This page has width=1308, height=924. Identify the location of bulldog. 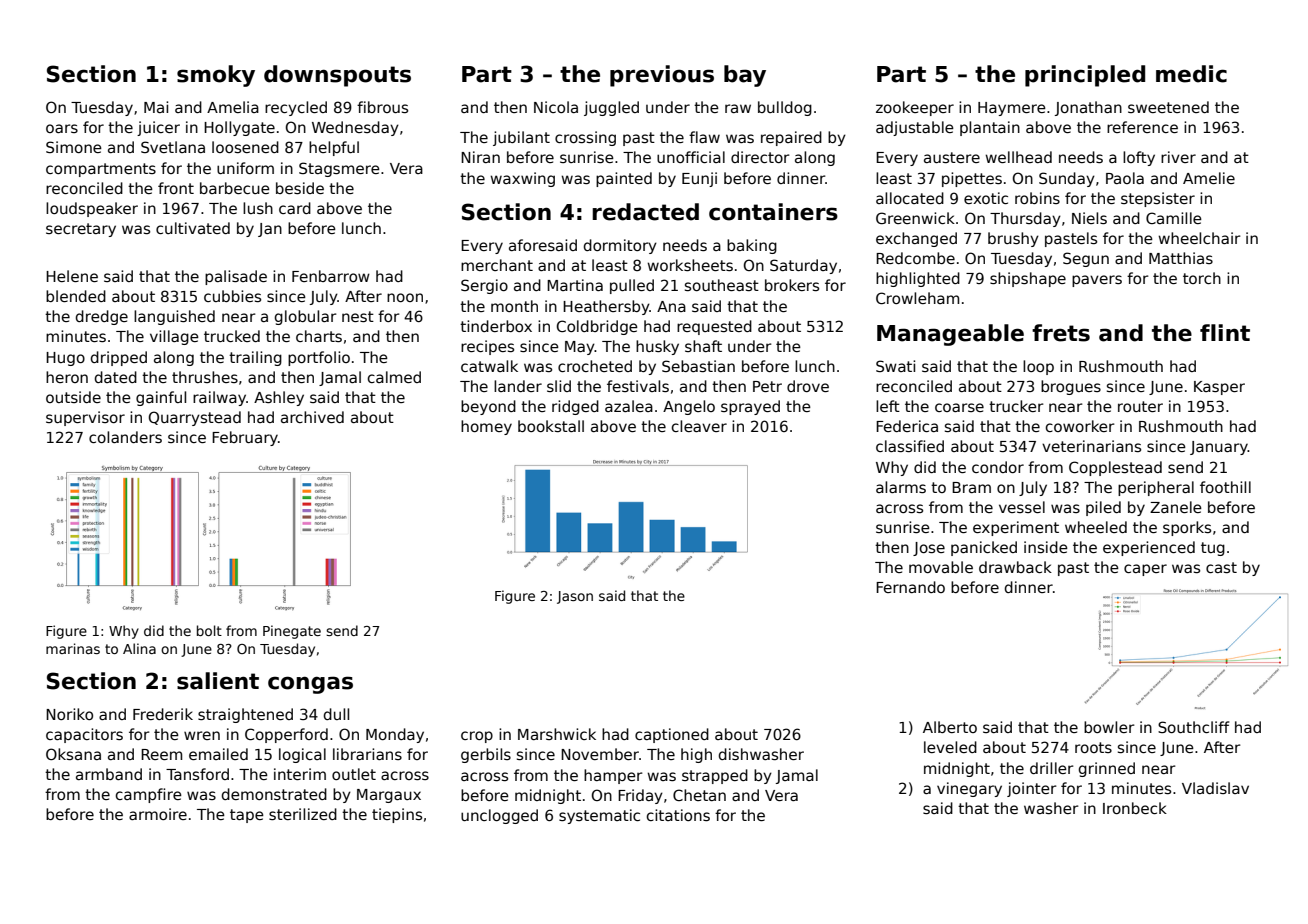
(785, 108).
